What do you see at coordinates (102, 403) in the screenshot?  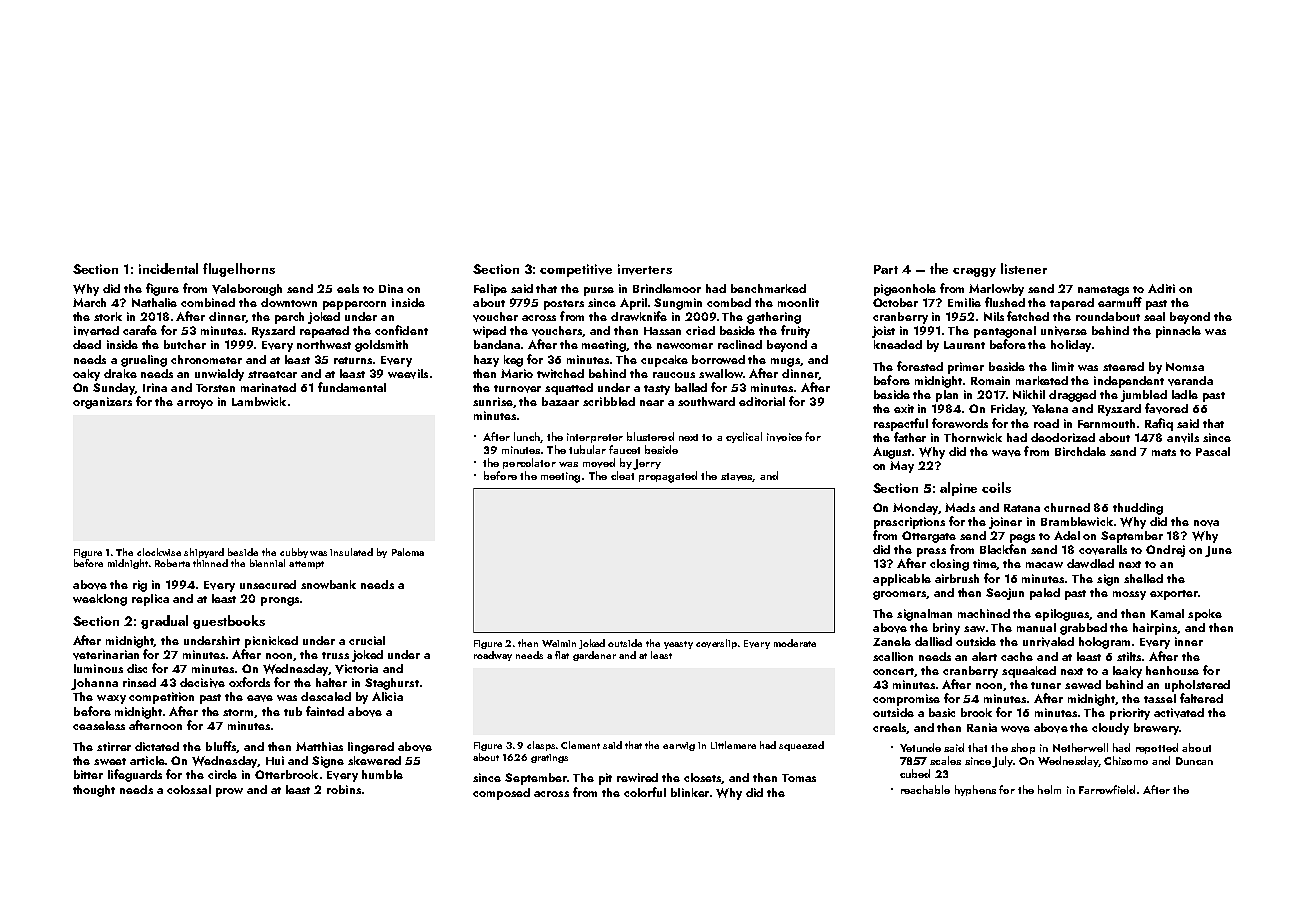 I see `organizers` at bounding box center [102, 403].
